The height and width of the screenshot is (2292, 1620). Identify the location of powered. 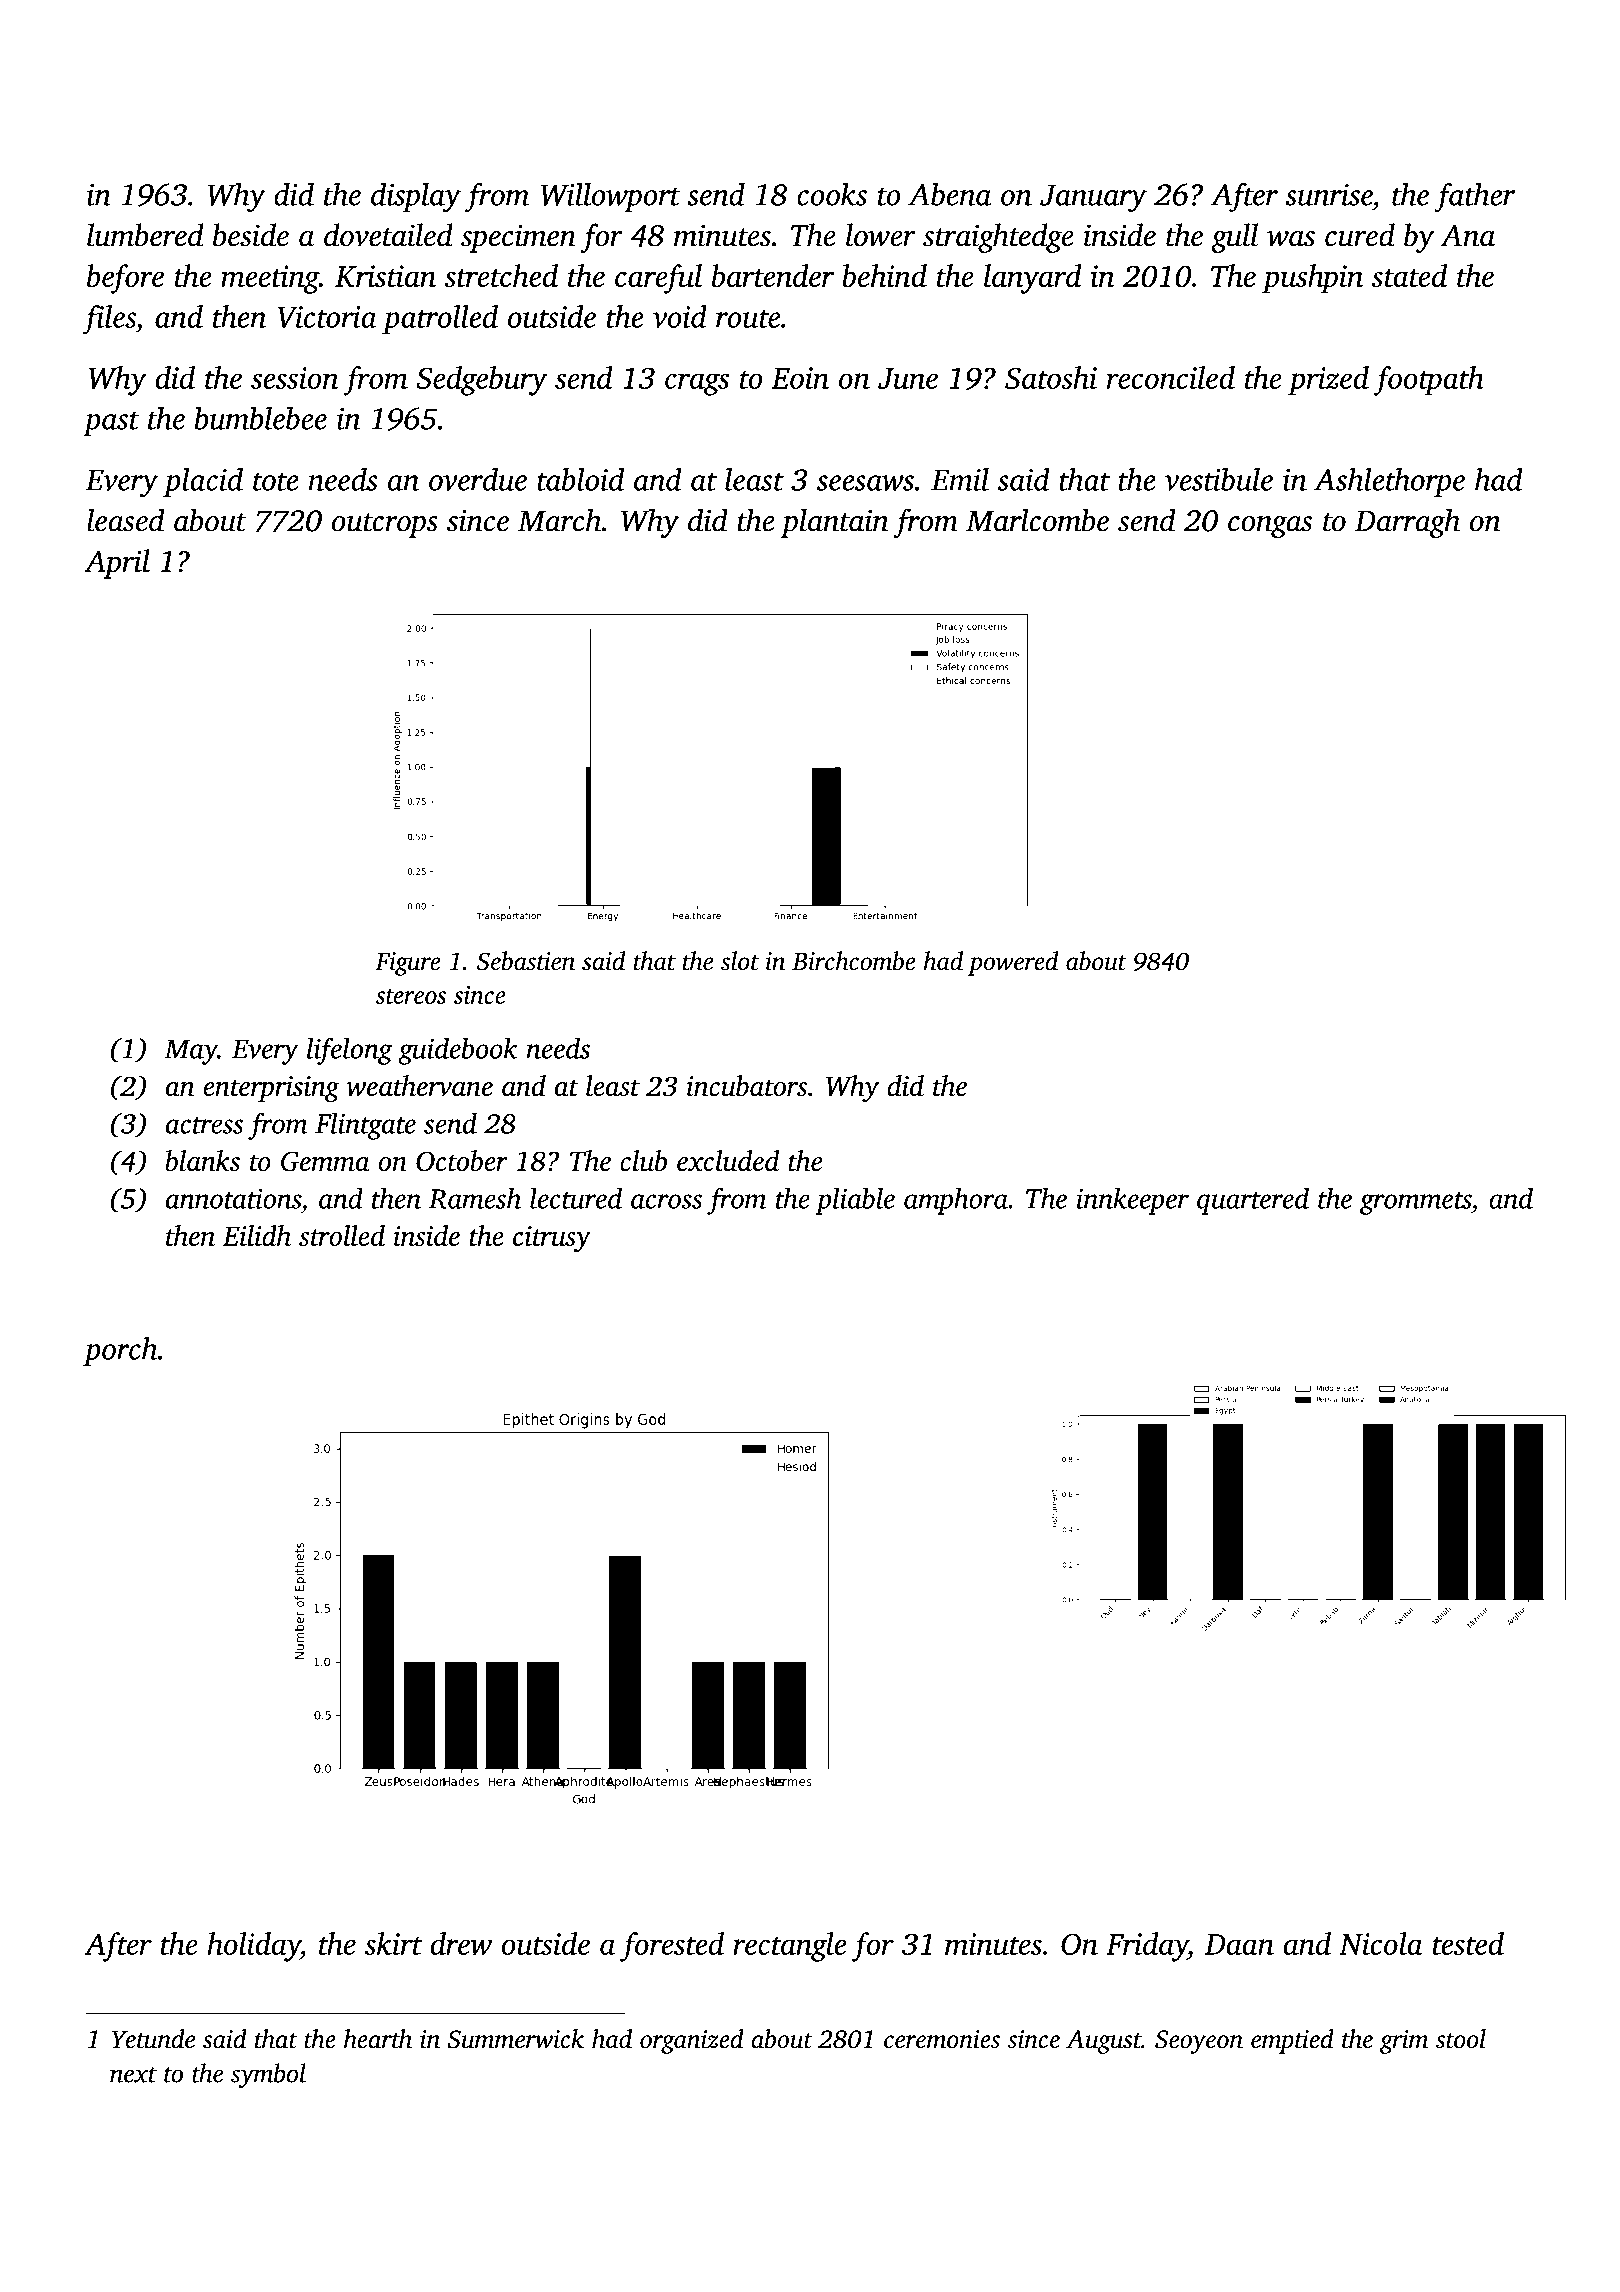
(1013, 963).
